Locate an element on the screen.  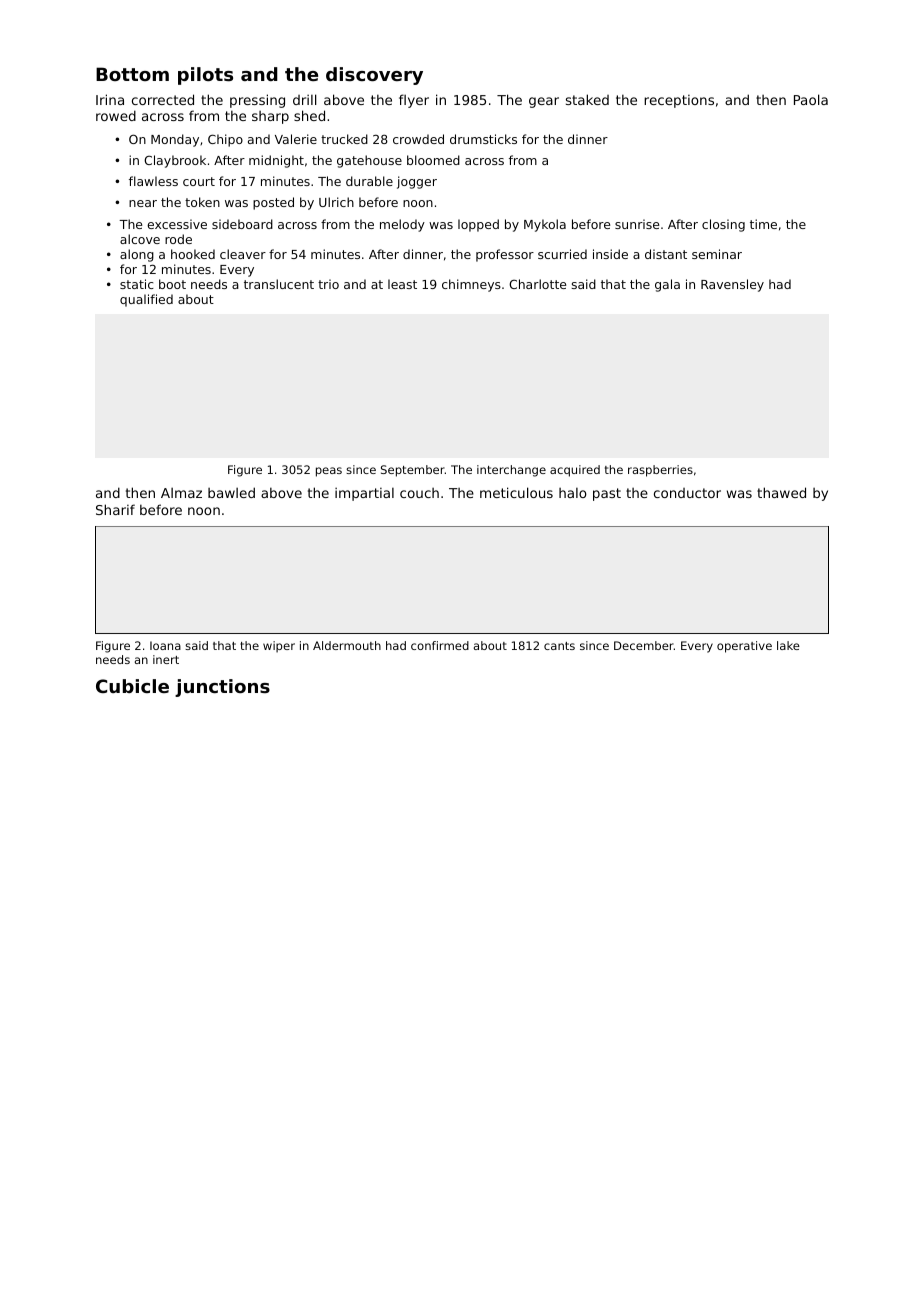
inert is located at coordinates (166, 659).
